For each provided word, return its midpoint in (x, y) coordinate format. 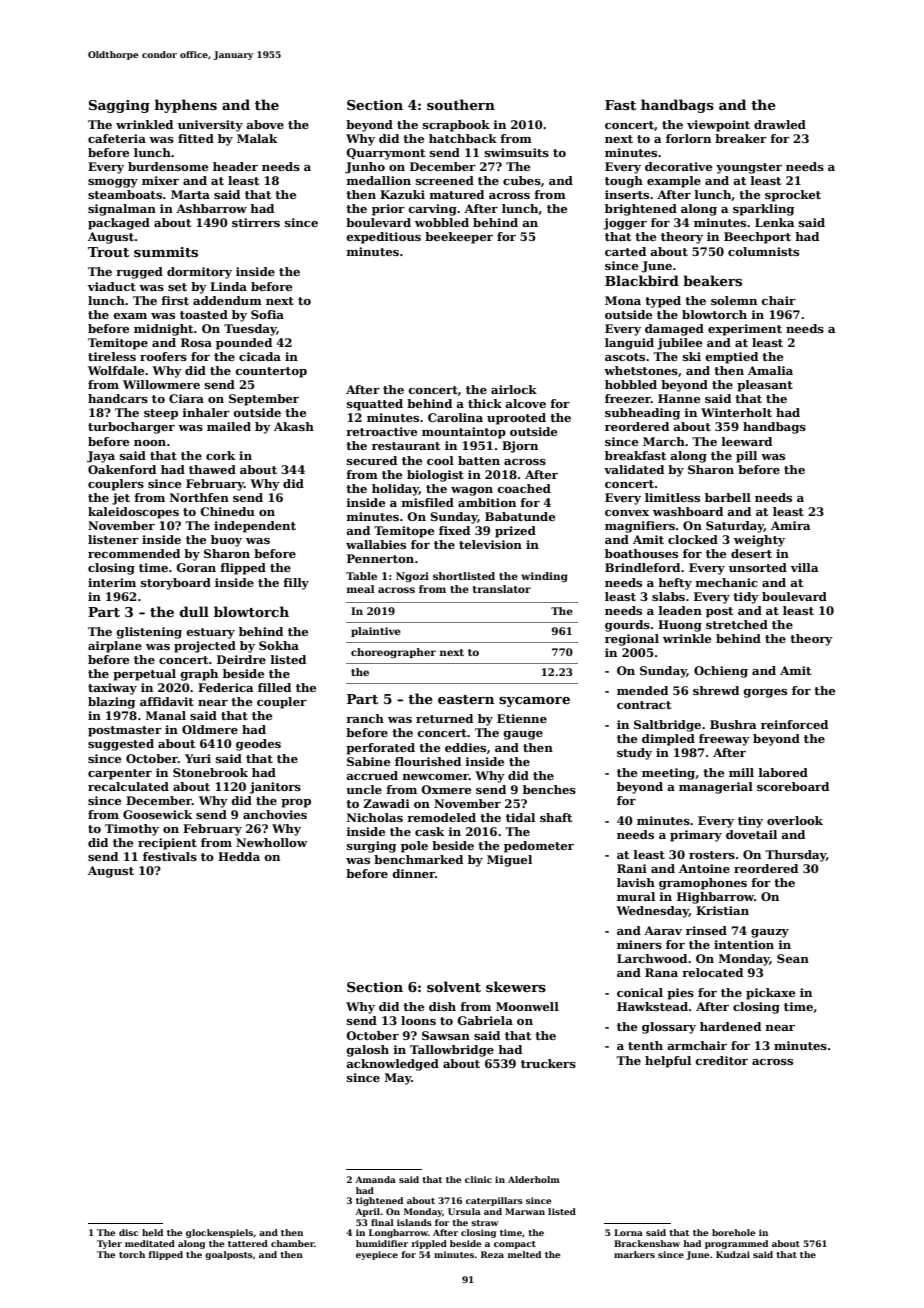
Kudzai (733, 1254)
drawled (780, 124)
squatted (375, 405)
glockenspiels (219, 1233)
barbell (728, 497)
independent (255, 527)
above (265, 124)
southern (461, 104)
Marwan (525, 1211)
